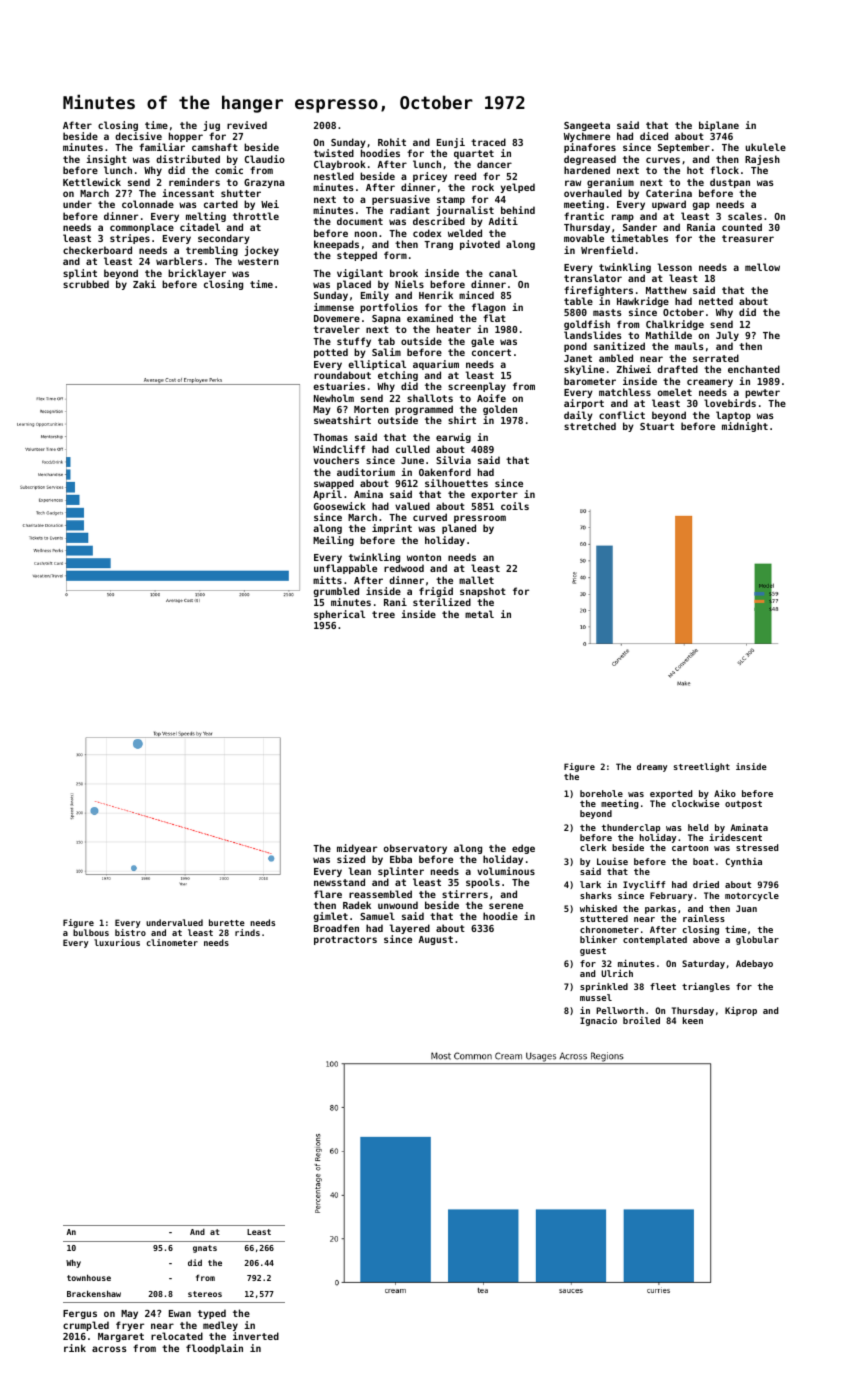 The image size is (849, 1400). I want to click on diced, so click(654, 136).
